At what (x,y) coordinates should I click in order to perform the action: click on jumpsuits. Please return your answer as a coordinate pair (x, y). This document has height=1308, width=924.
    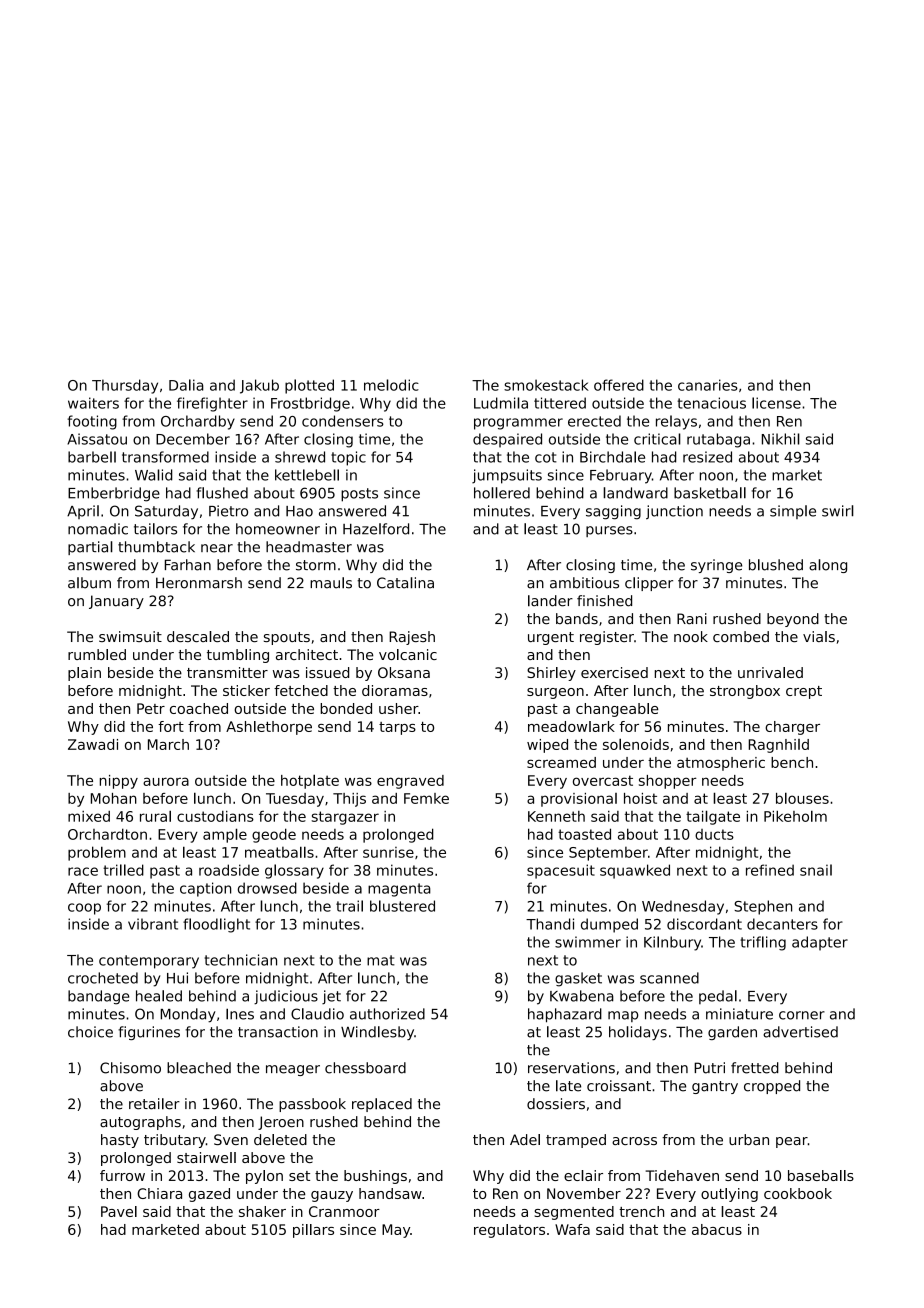
    Looking at the image, I should click on (507, 476).
